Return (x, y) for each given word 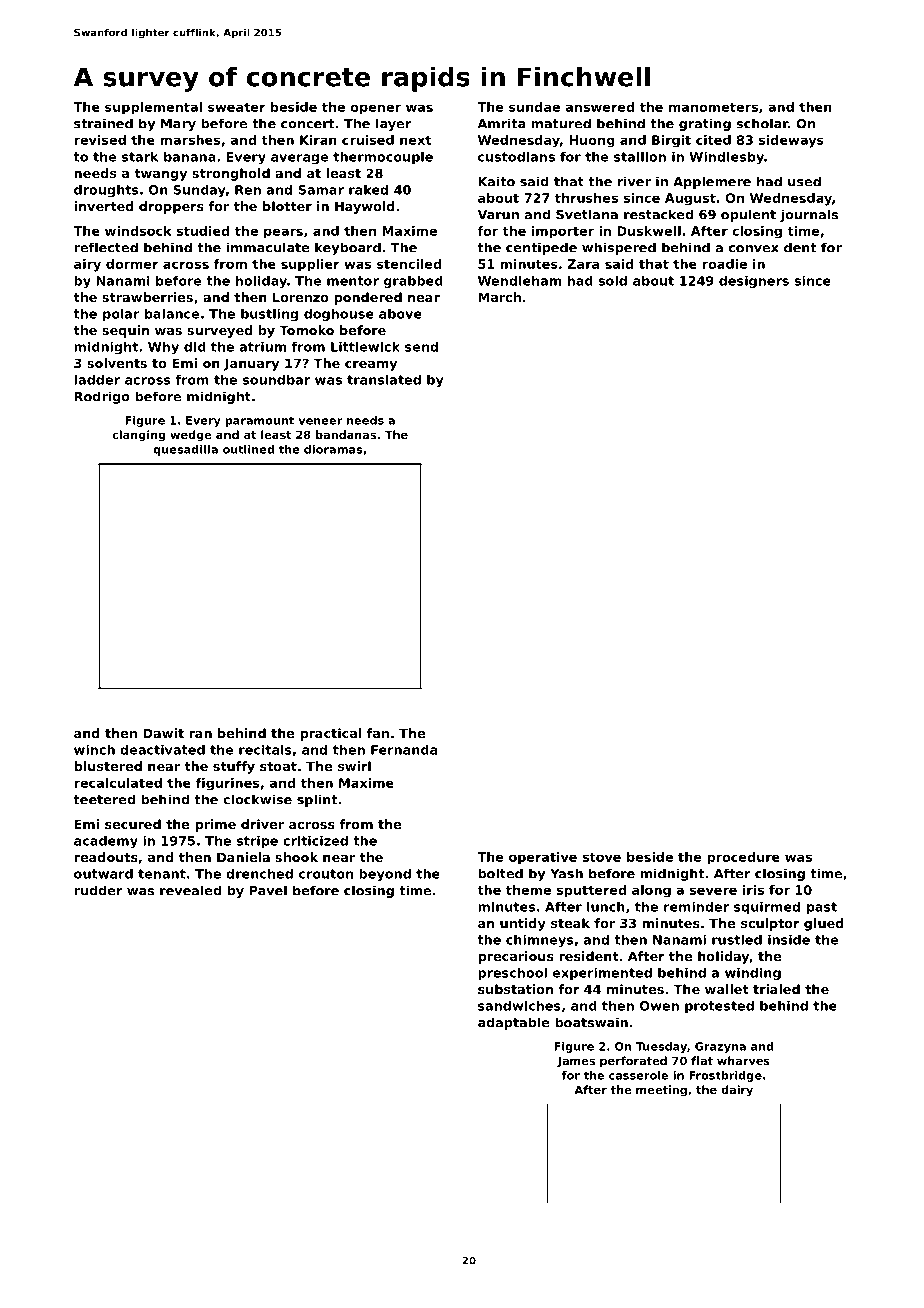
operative (543, 858)
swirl (354, 766)
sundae (534, 107)
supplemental (153, 108)
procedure (743, 858)
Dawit (163, 733)
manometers (713, 107)
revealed (190, 890)
